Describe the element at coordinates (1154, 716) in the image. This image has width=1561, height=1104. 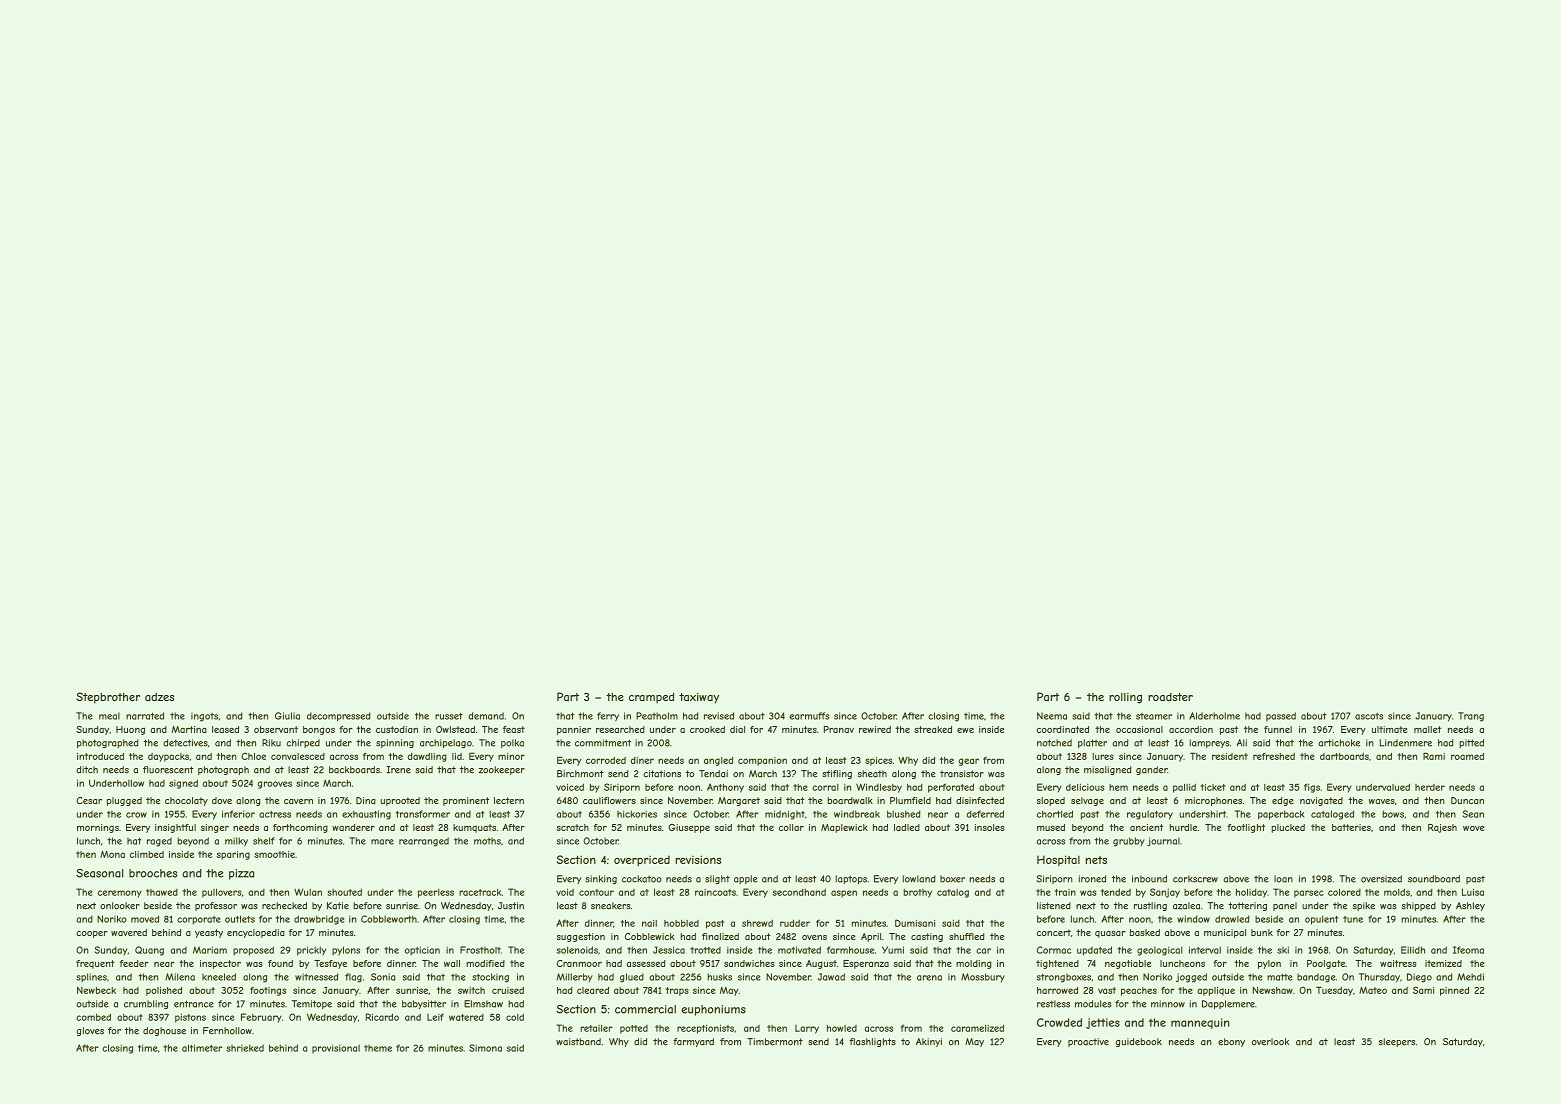
I see `steamer` at that location.
